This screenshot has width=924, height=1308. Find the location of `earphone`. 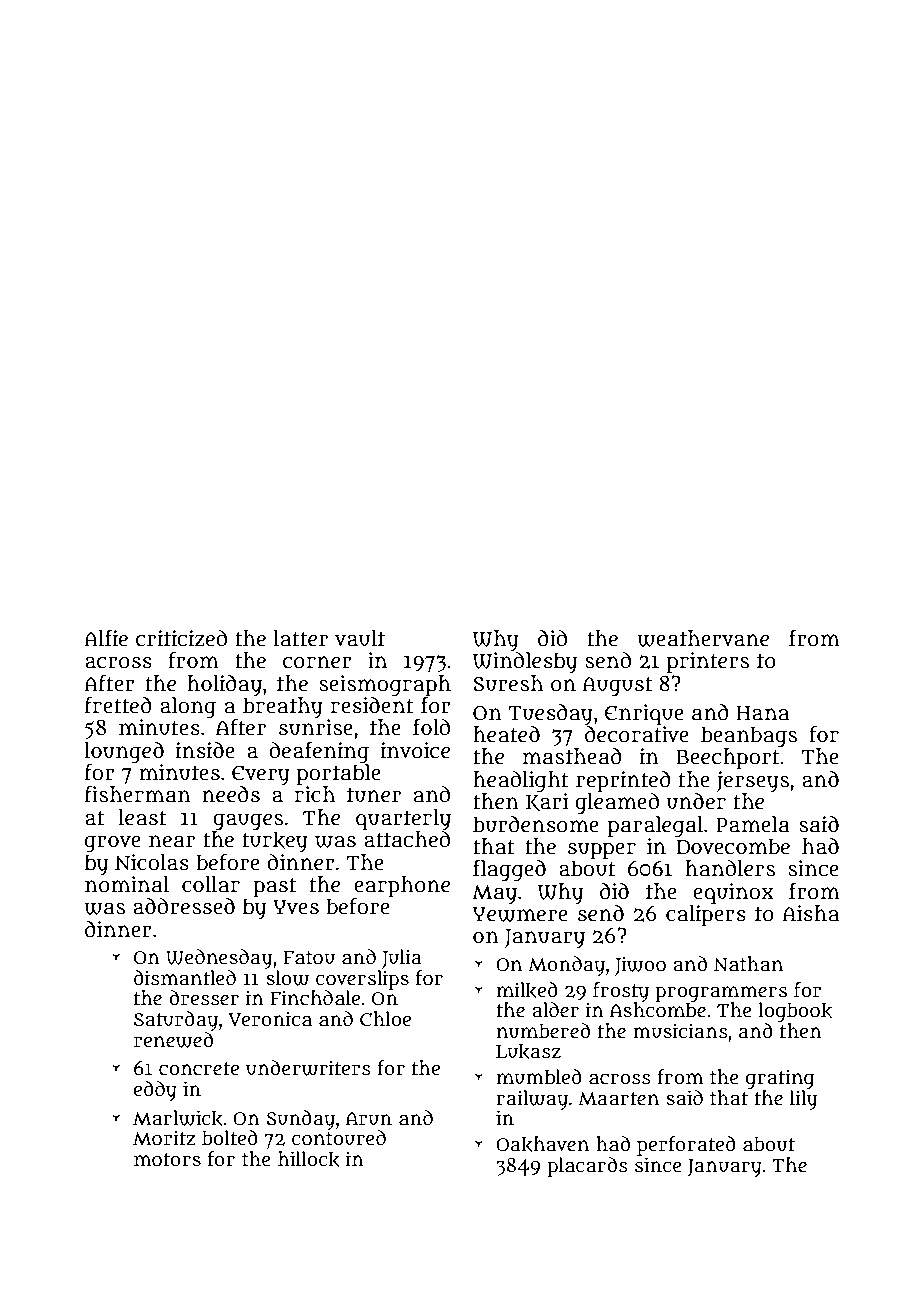

earphone is located at coordinates (402, 886).
